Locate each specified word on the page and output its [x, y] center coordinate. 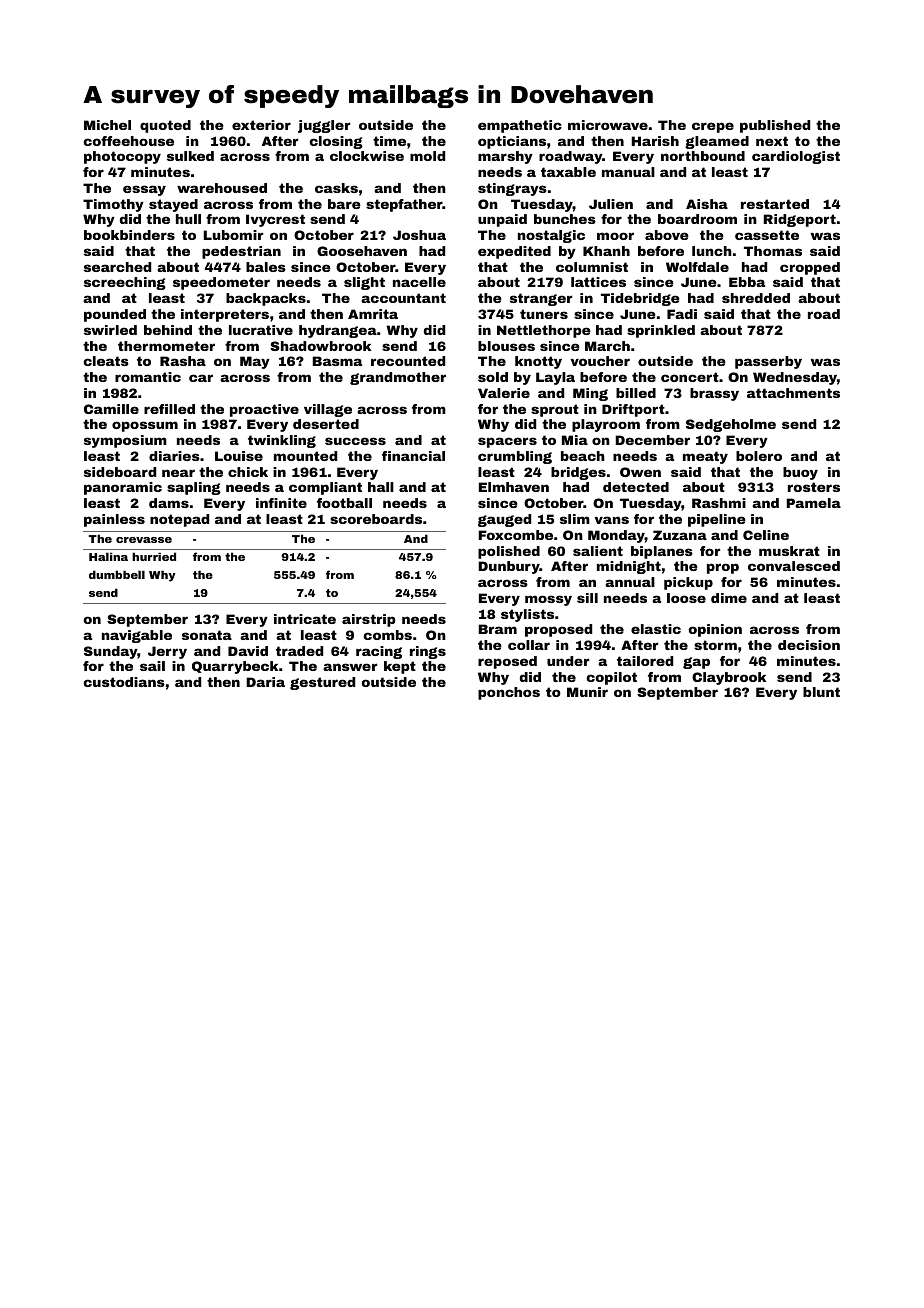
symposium [125, 441]
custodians [124, 682]
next [772, 141]
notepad [179, 520]
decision [809, 645]
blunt [821, 692]
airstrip [369, 620]
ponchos [509, 693]
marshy [505, 157]
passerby [768, 362]
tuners [544, 314]
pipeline [717, 520]
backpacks [266, 299]
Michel [107, 125]
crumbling [515, 457]
